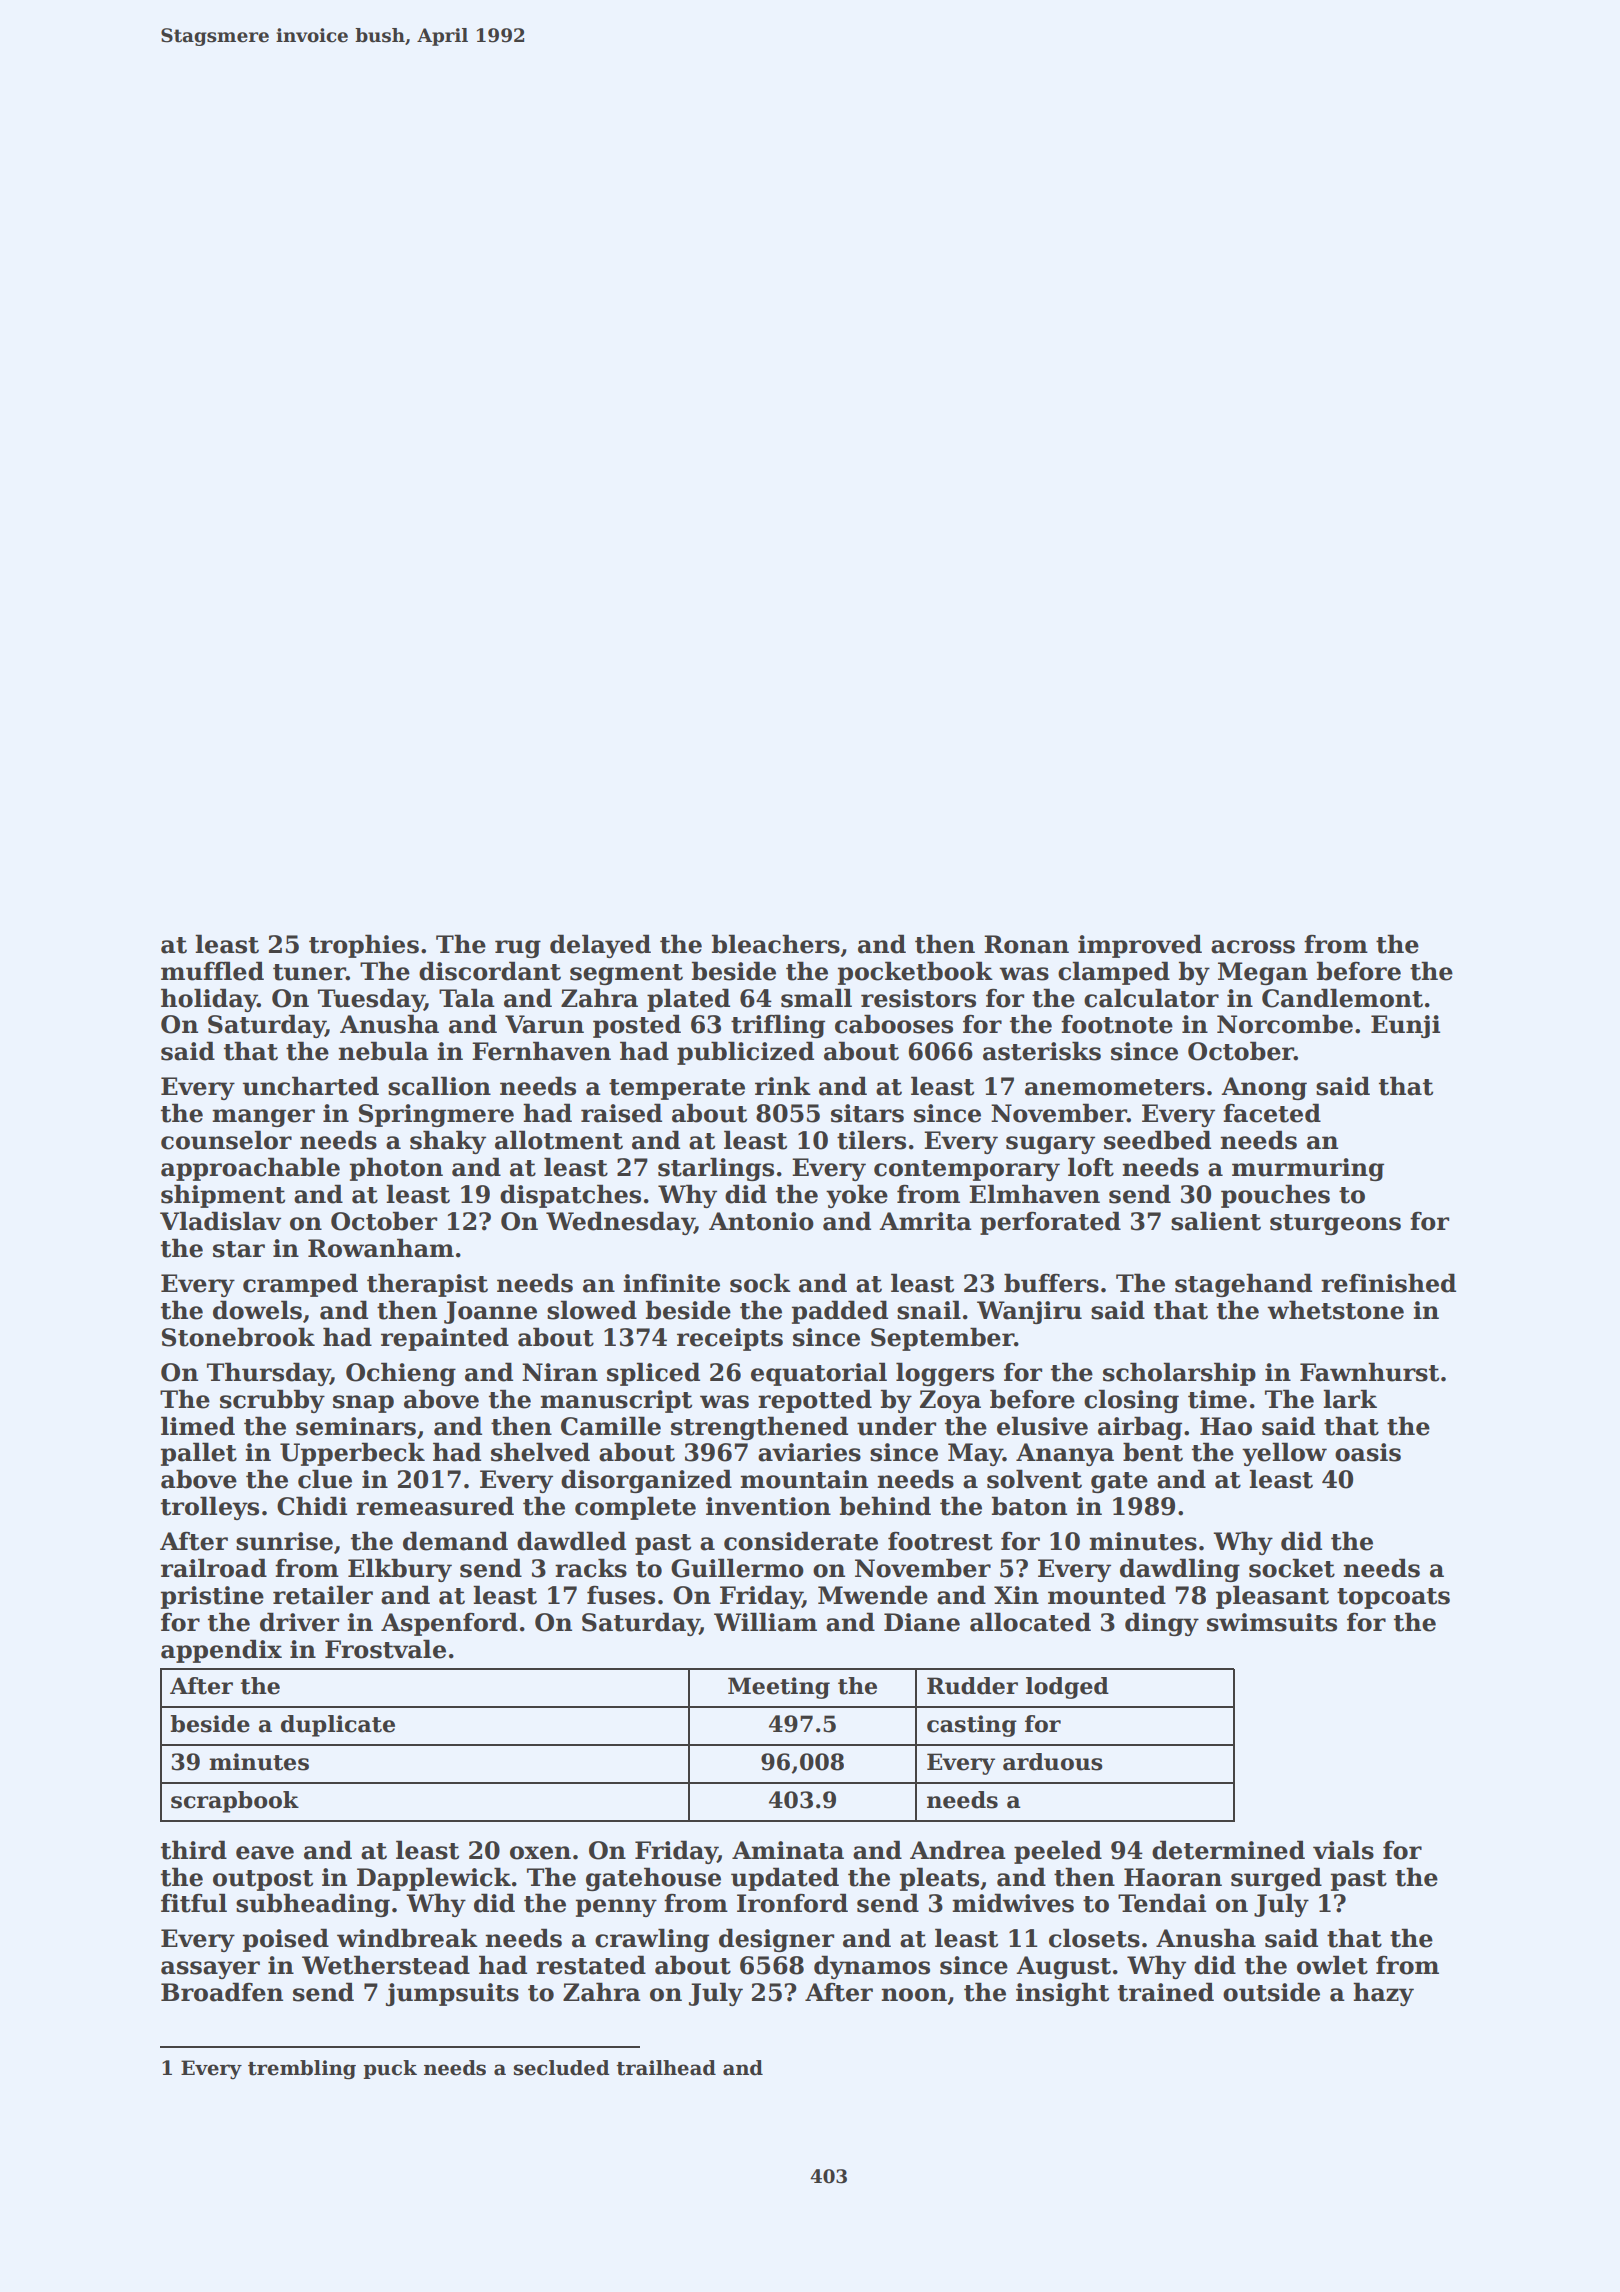  I want to click on cabooses, so click(894, 1024).
